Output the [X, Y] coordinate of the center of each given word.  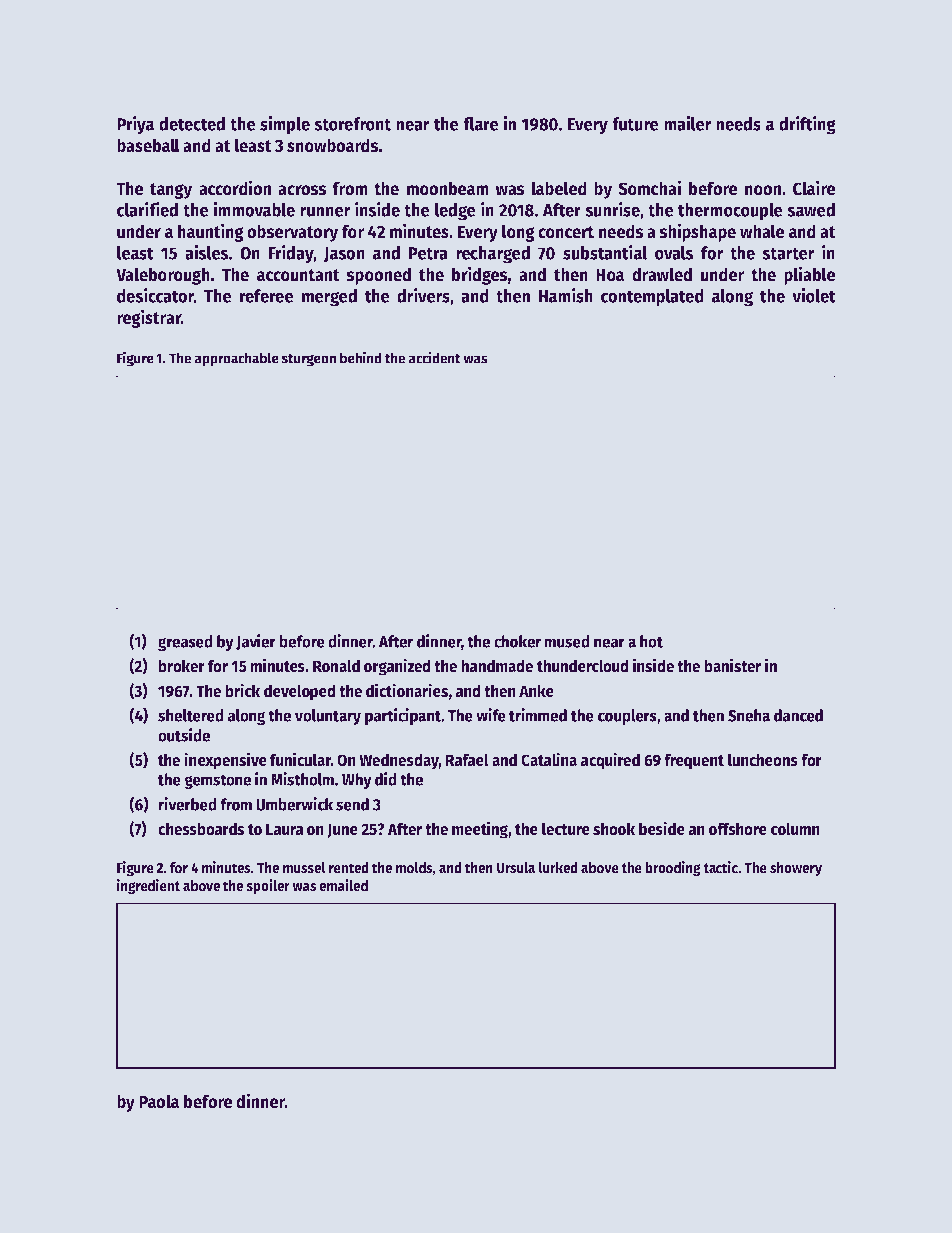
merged [329, 298]
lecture [566, 829]
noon [763, 190]
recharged [493, 255]
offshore [738, 828]
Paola [159, 1101]
